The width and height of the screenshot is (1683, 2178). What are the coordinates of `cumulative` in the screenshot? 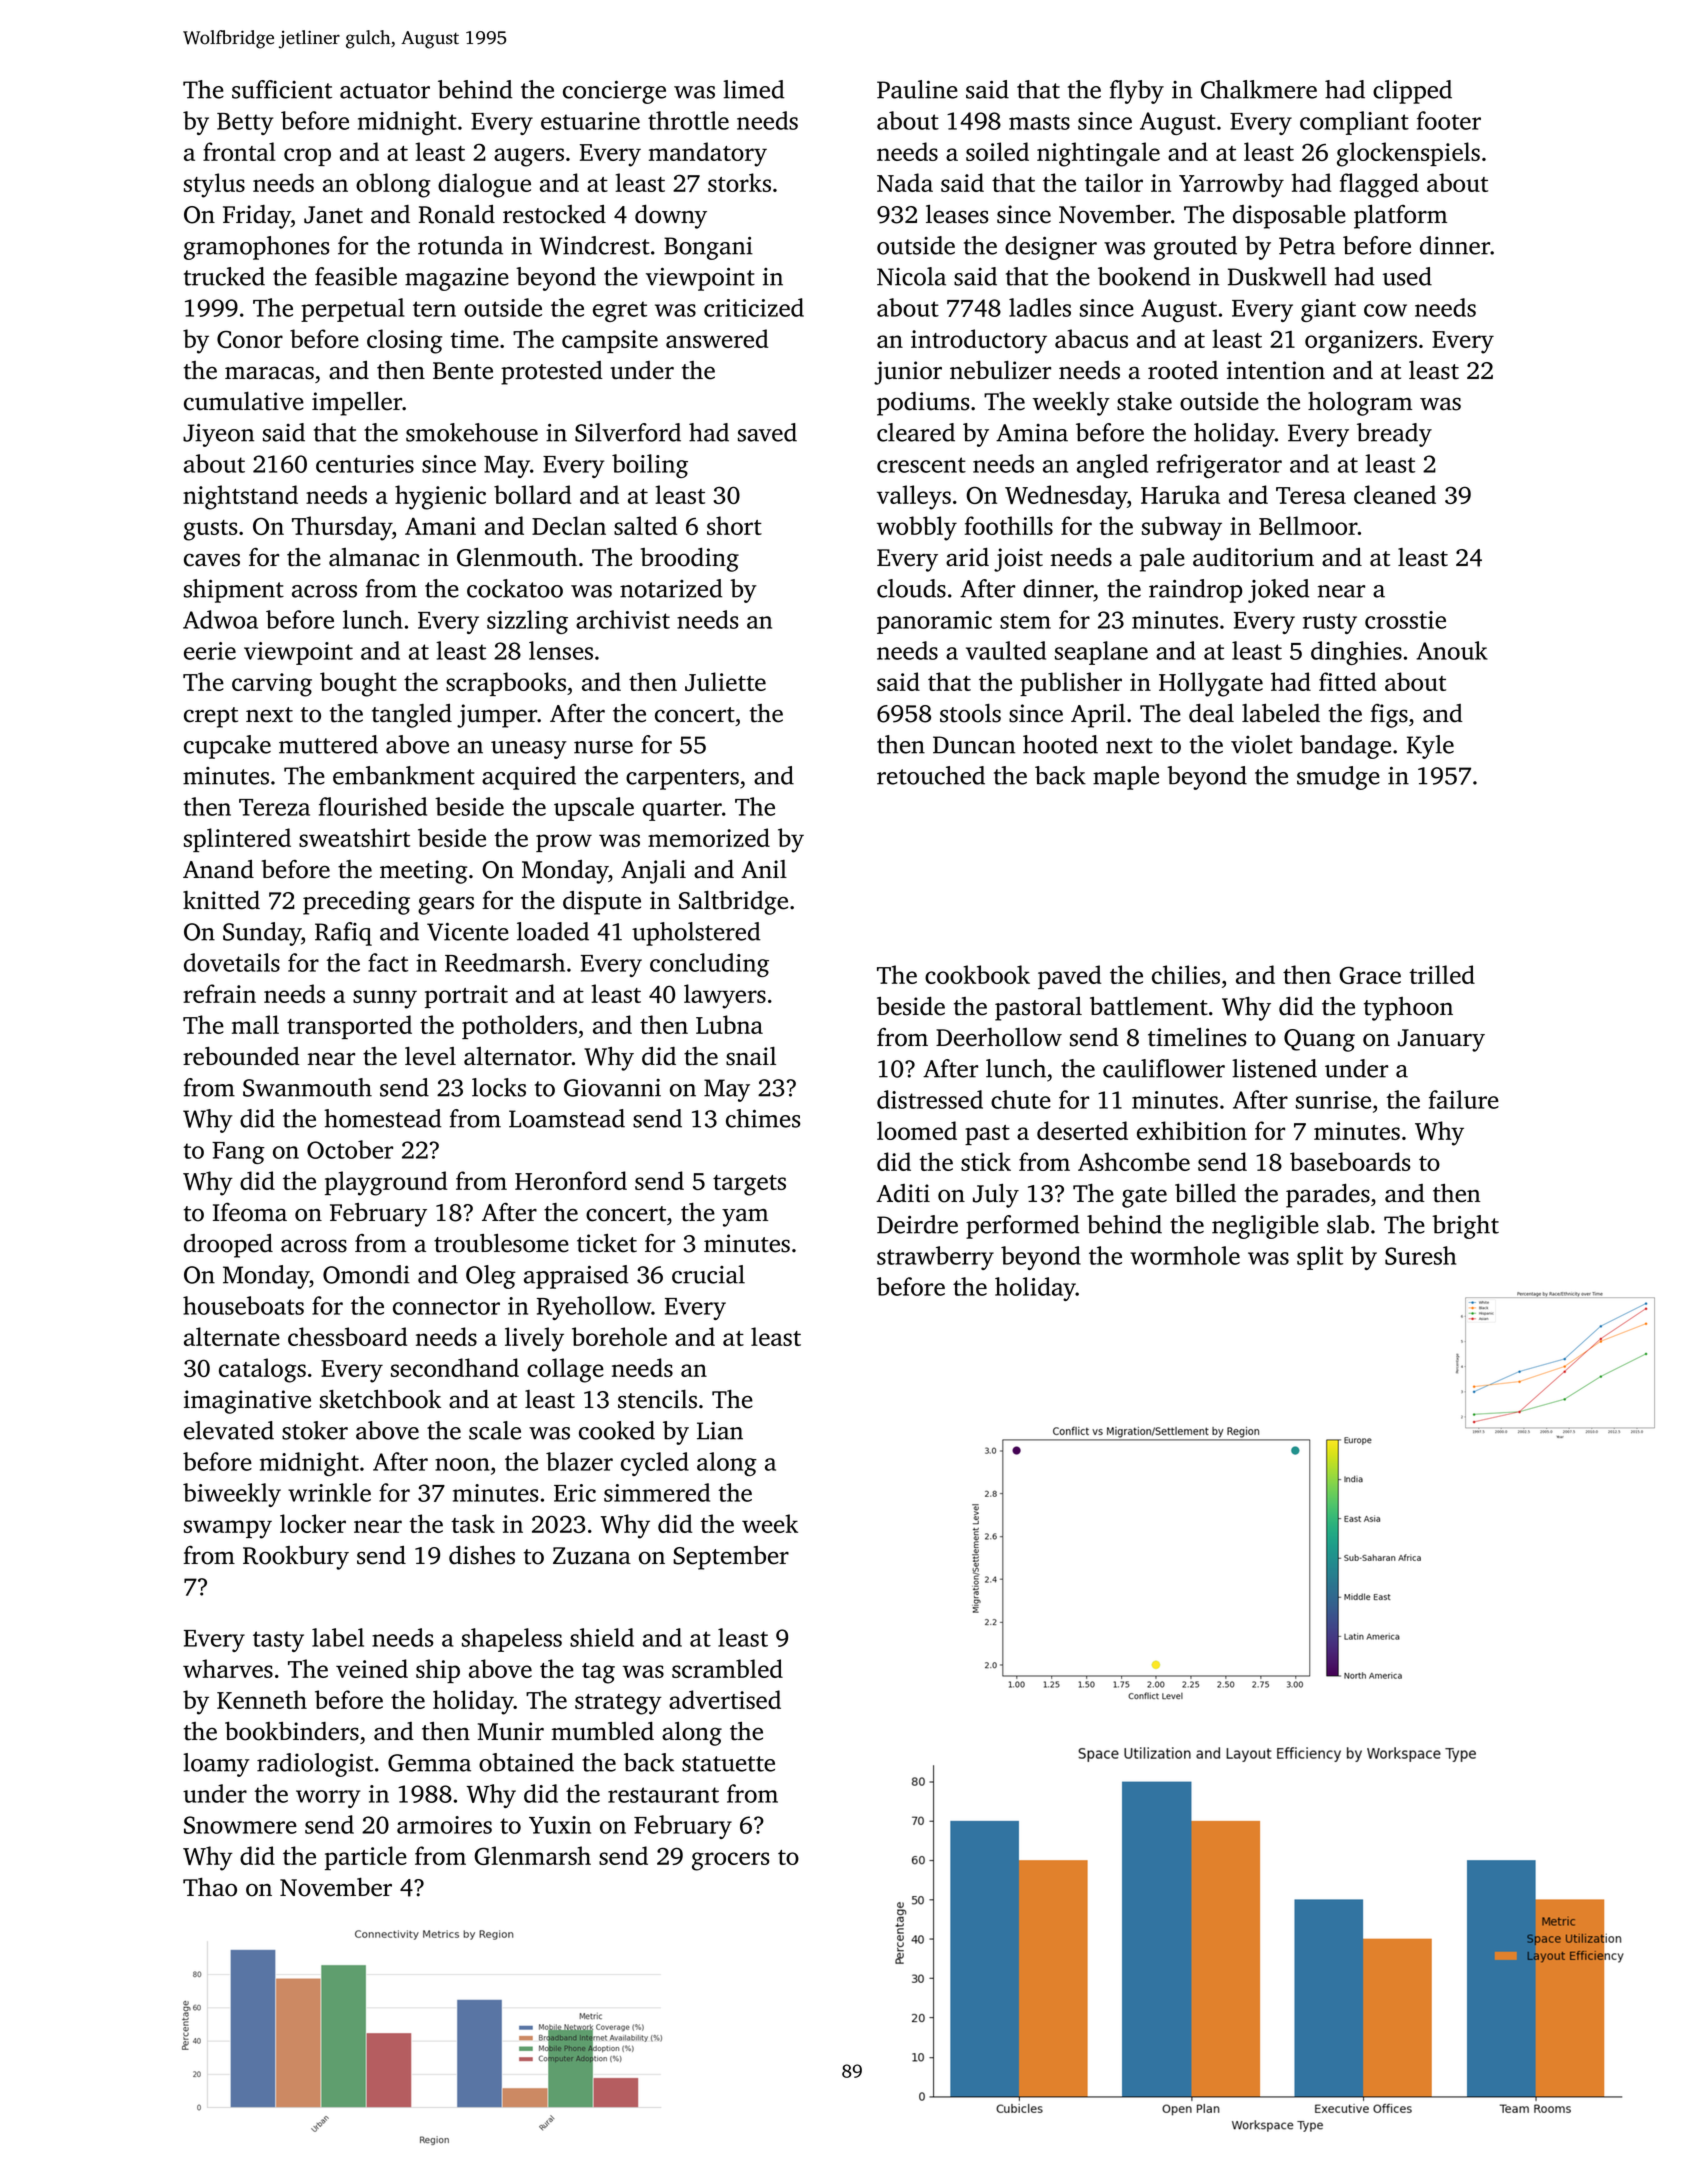 It's located at (244, 401).
